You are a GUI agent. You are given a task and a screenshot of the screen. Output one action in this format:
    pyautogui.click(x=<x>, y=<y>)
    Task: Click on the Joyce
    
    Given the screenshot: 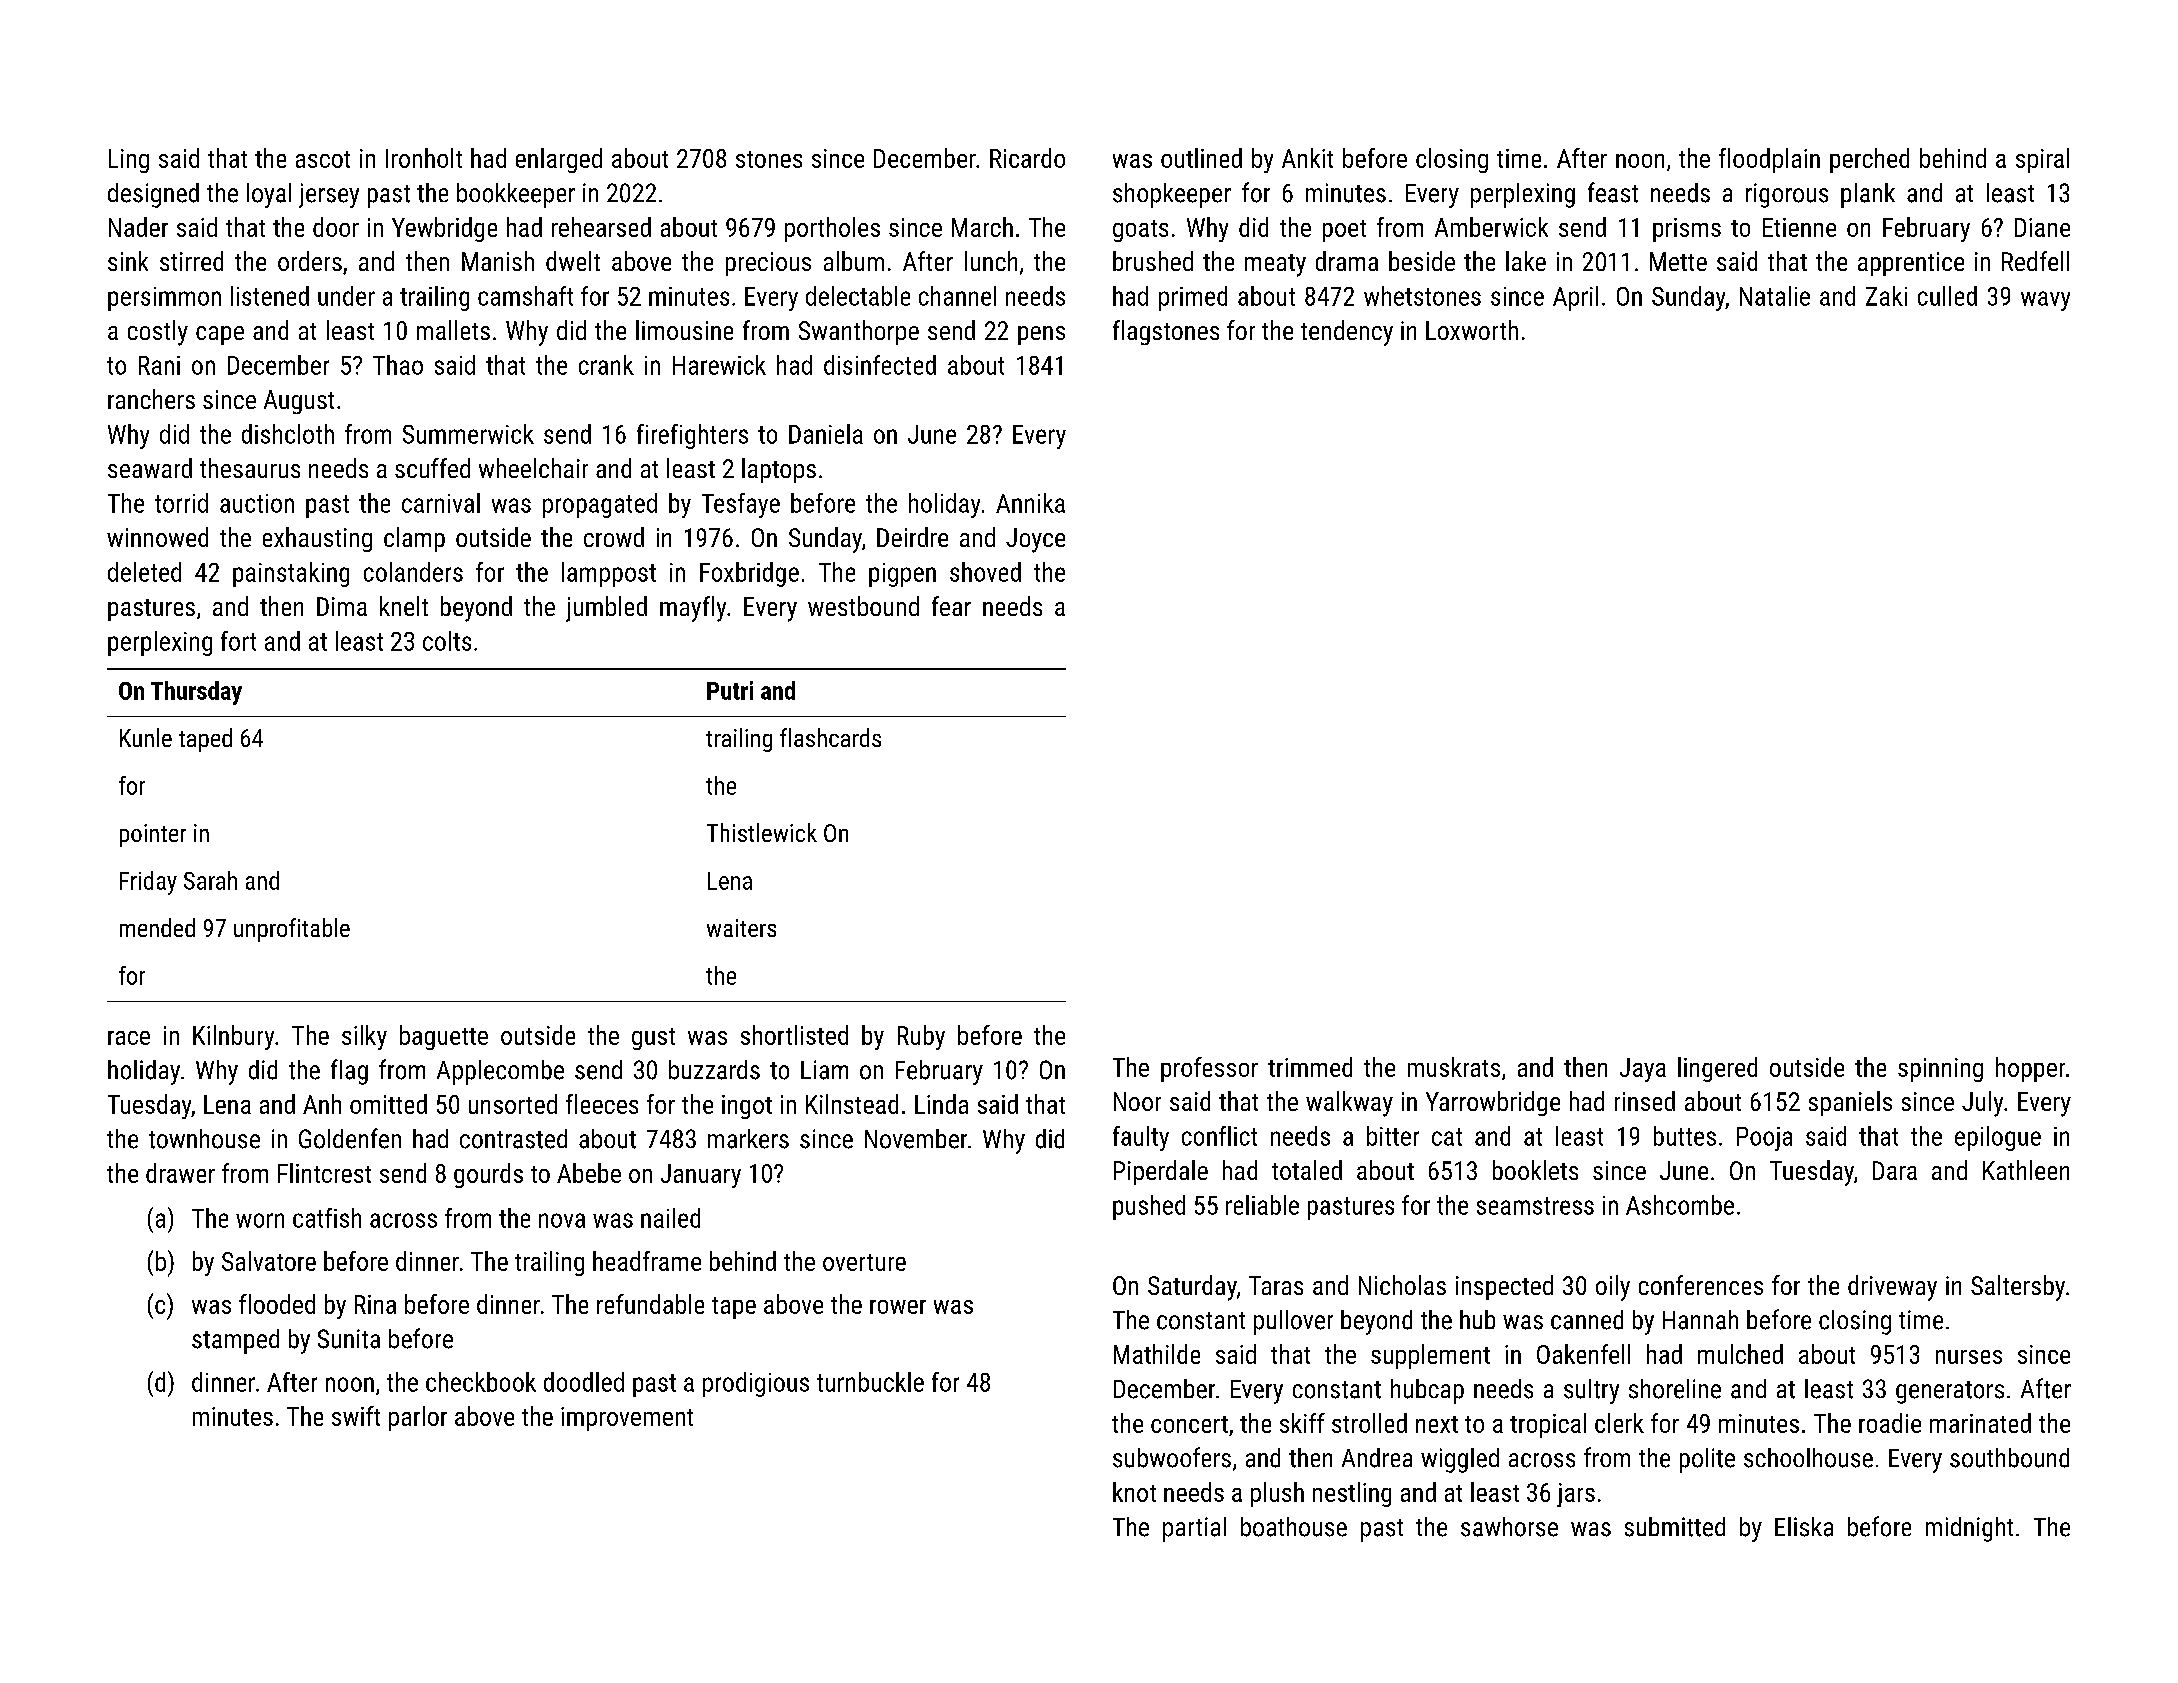 What is the action you would take?
    pyautogui.click(x=1035, y=540)
